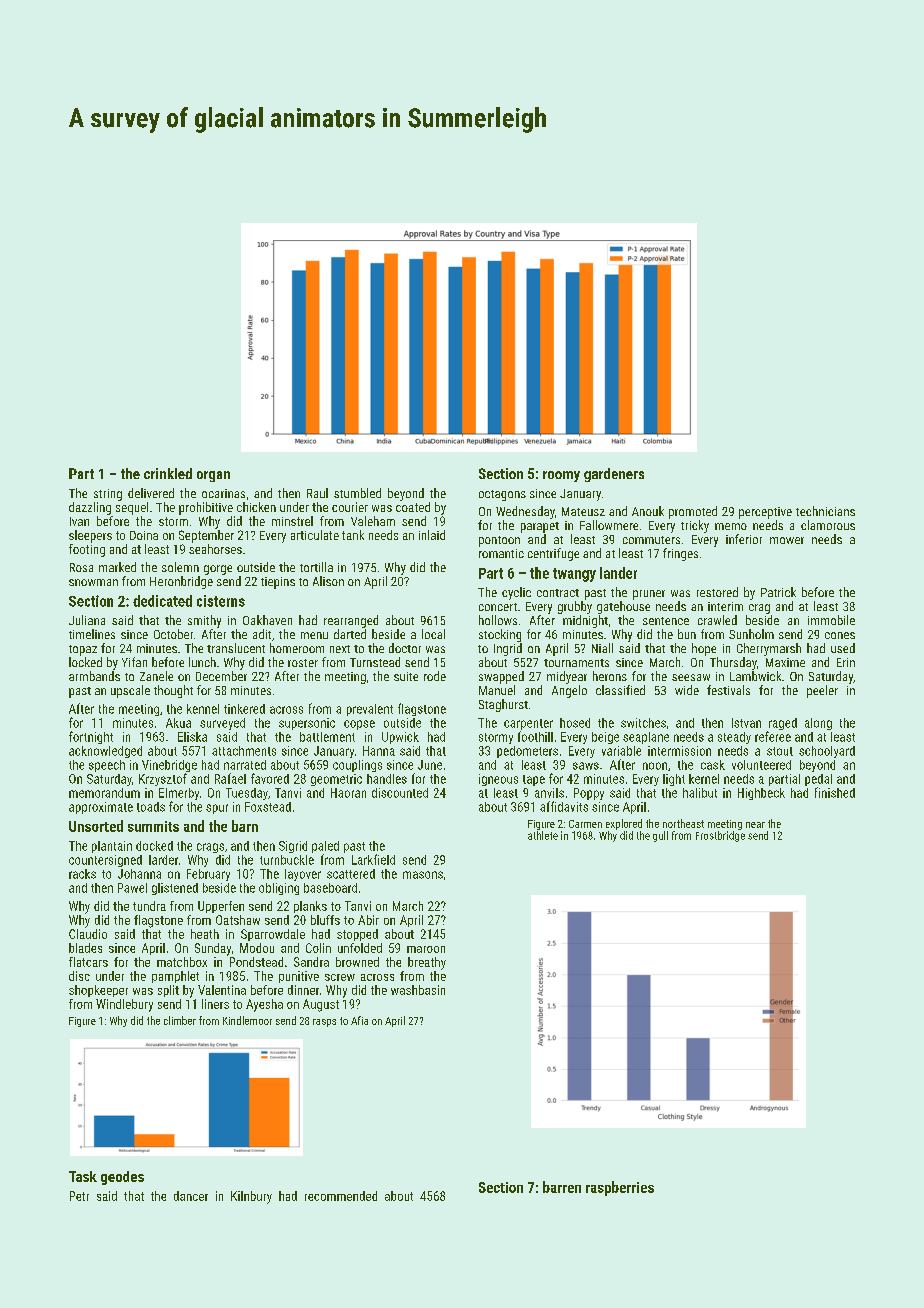  I want to click on Patrick, so click(778, 592).
